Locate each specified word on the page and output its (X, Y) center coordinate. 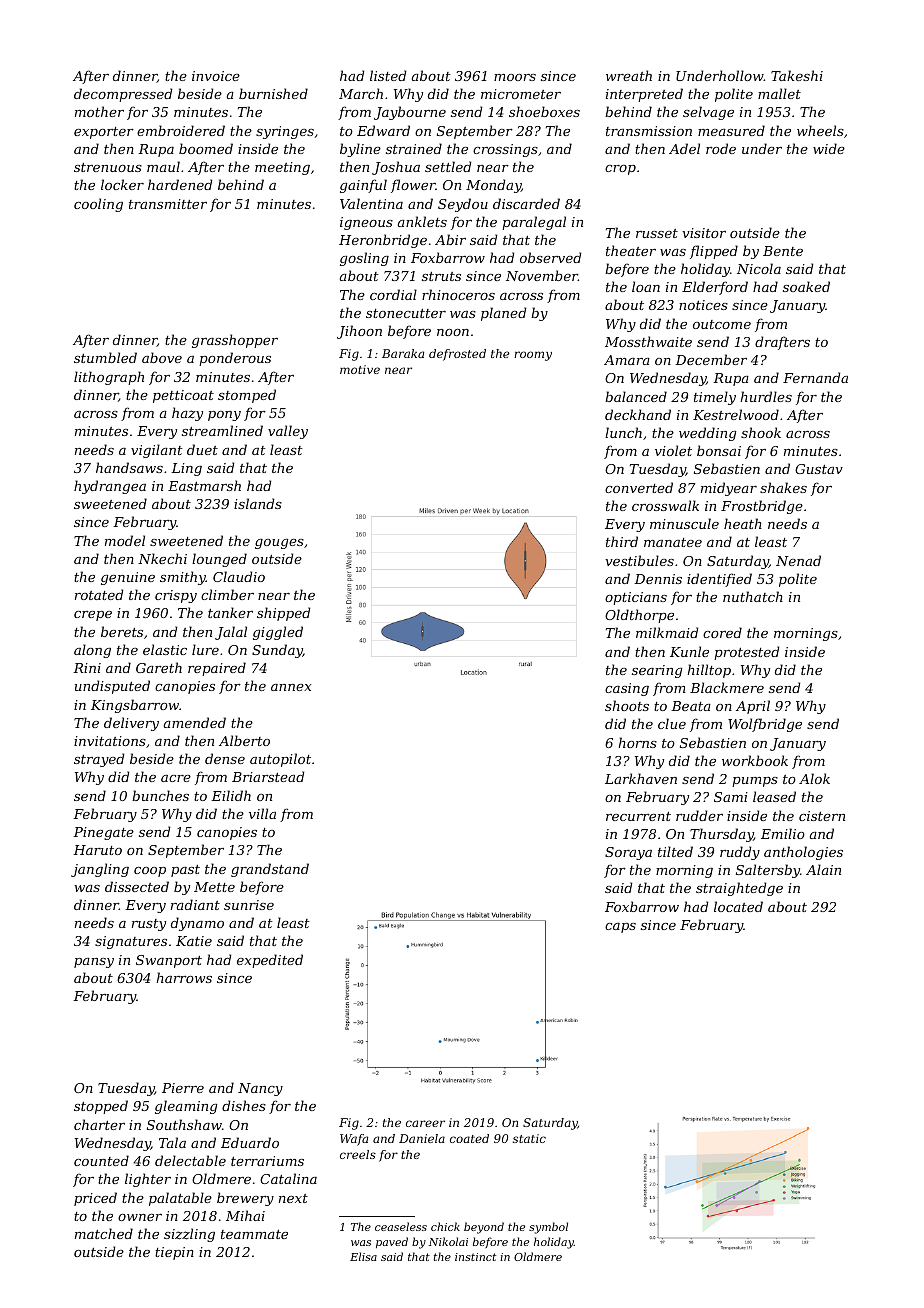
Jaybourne (410, 113)
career (425, 1123)
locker (122, 184)
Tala (172, 1142)
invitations (110, 741)
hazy (187, 414)
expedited (270, 961)
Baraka (403, 353)
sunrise (249, 905)
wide (829, 148)
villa (262, 813)
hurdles (766, 396)
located (738, 906)
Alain (823, 869)
